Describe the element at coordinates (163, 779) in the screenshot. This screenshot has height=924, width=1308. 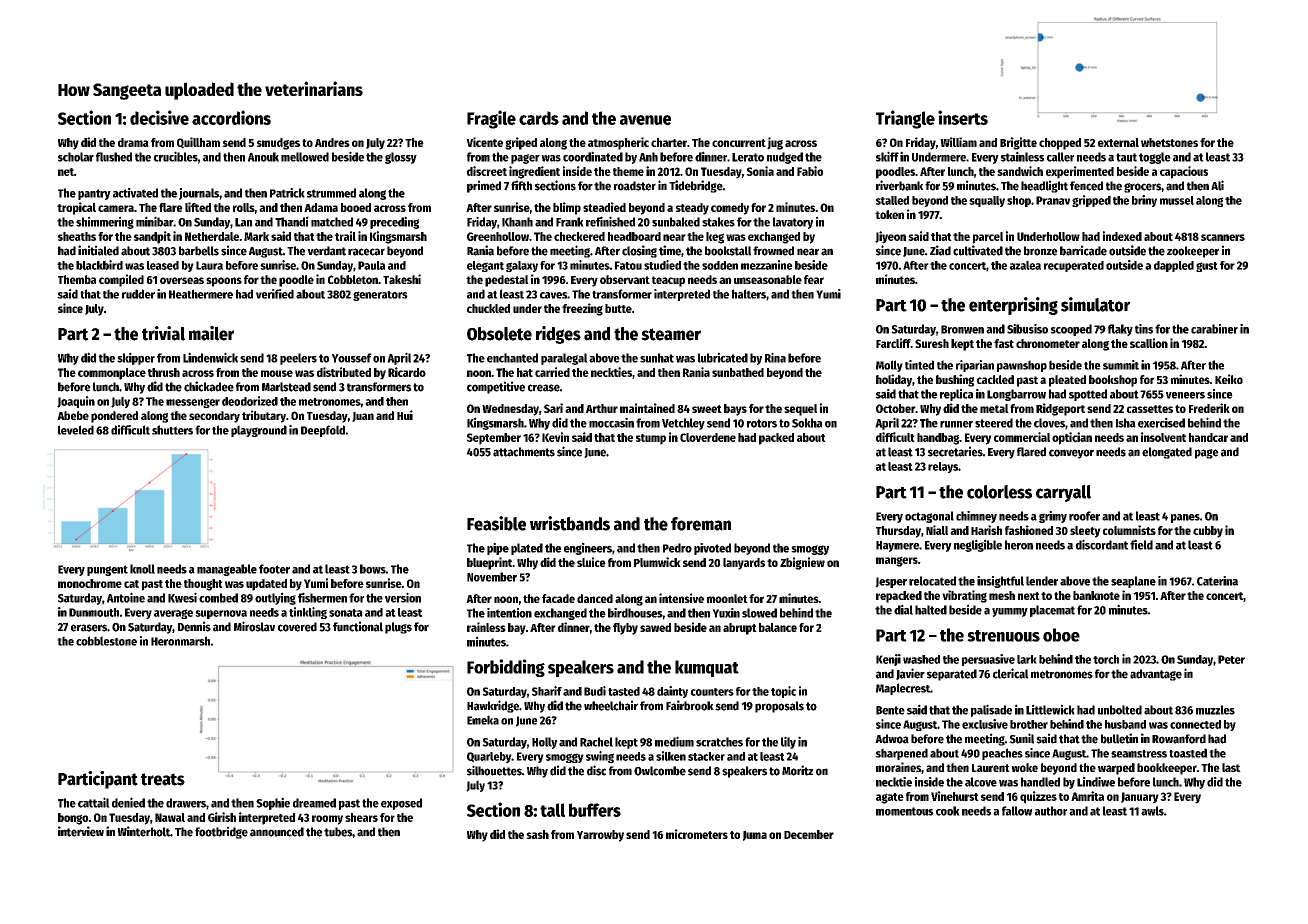
I see `treats` at that location.
